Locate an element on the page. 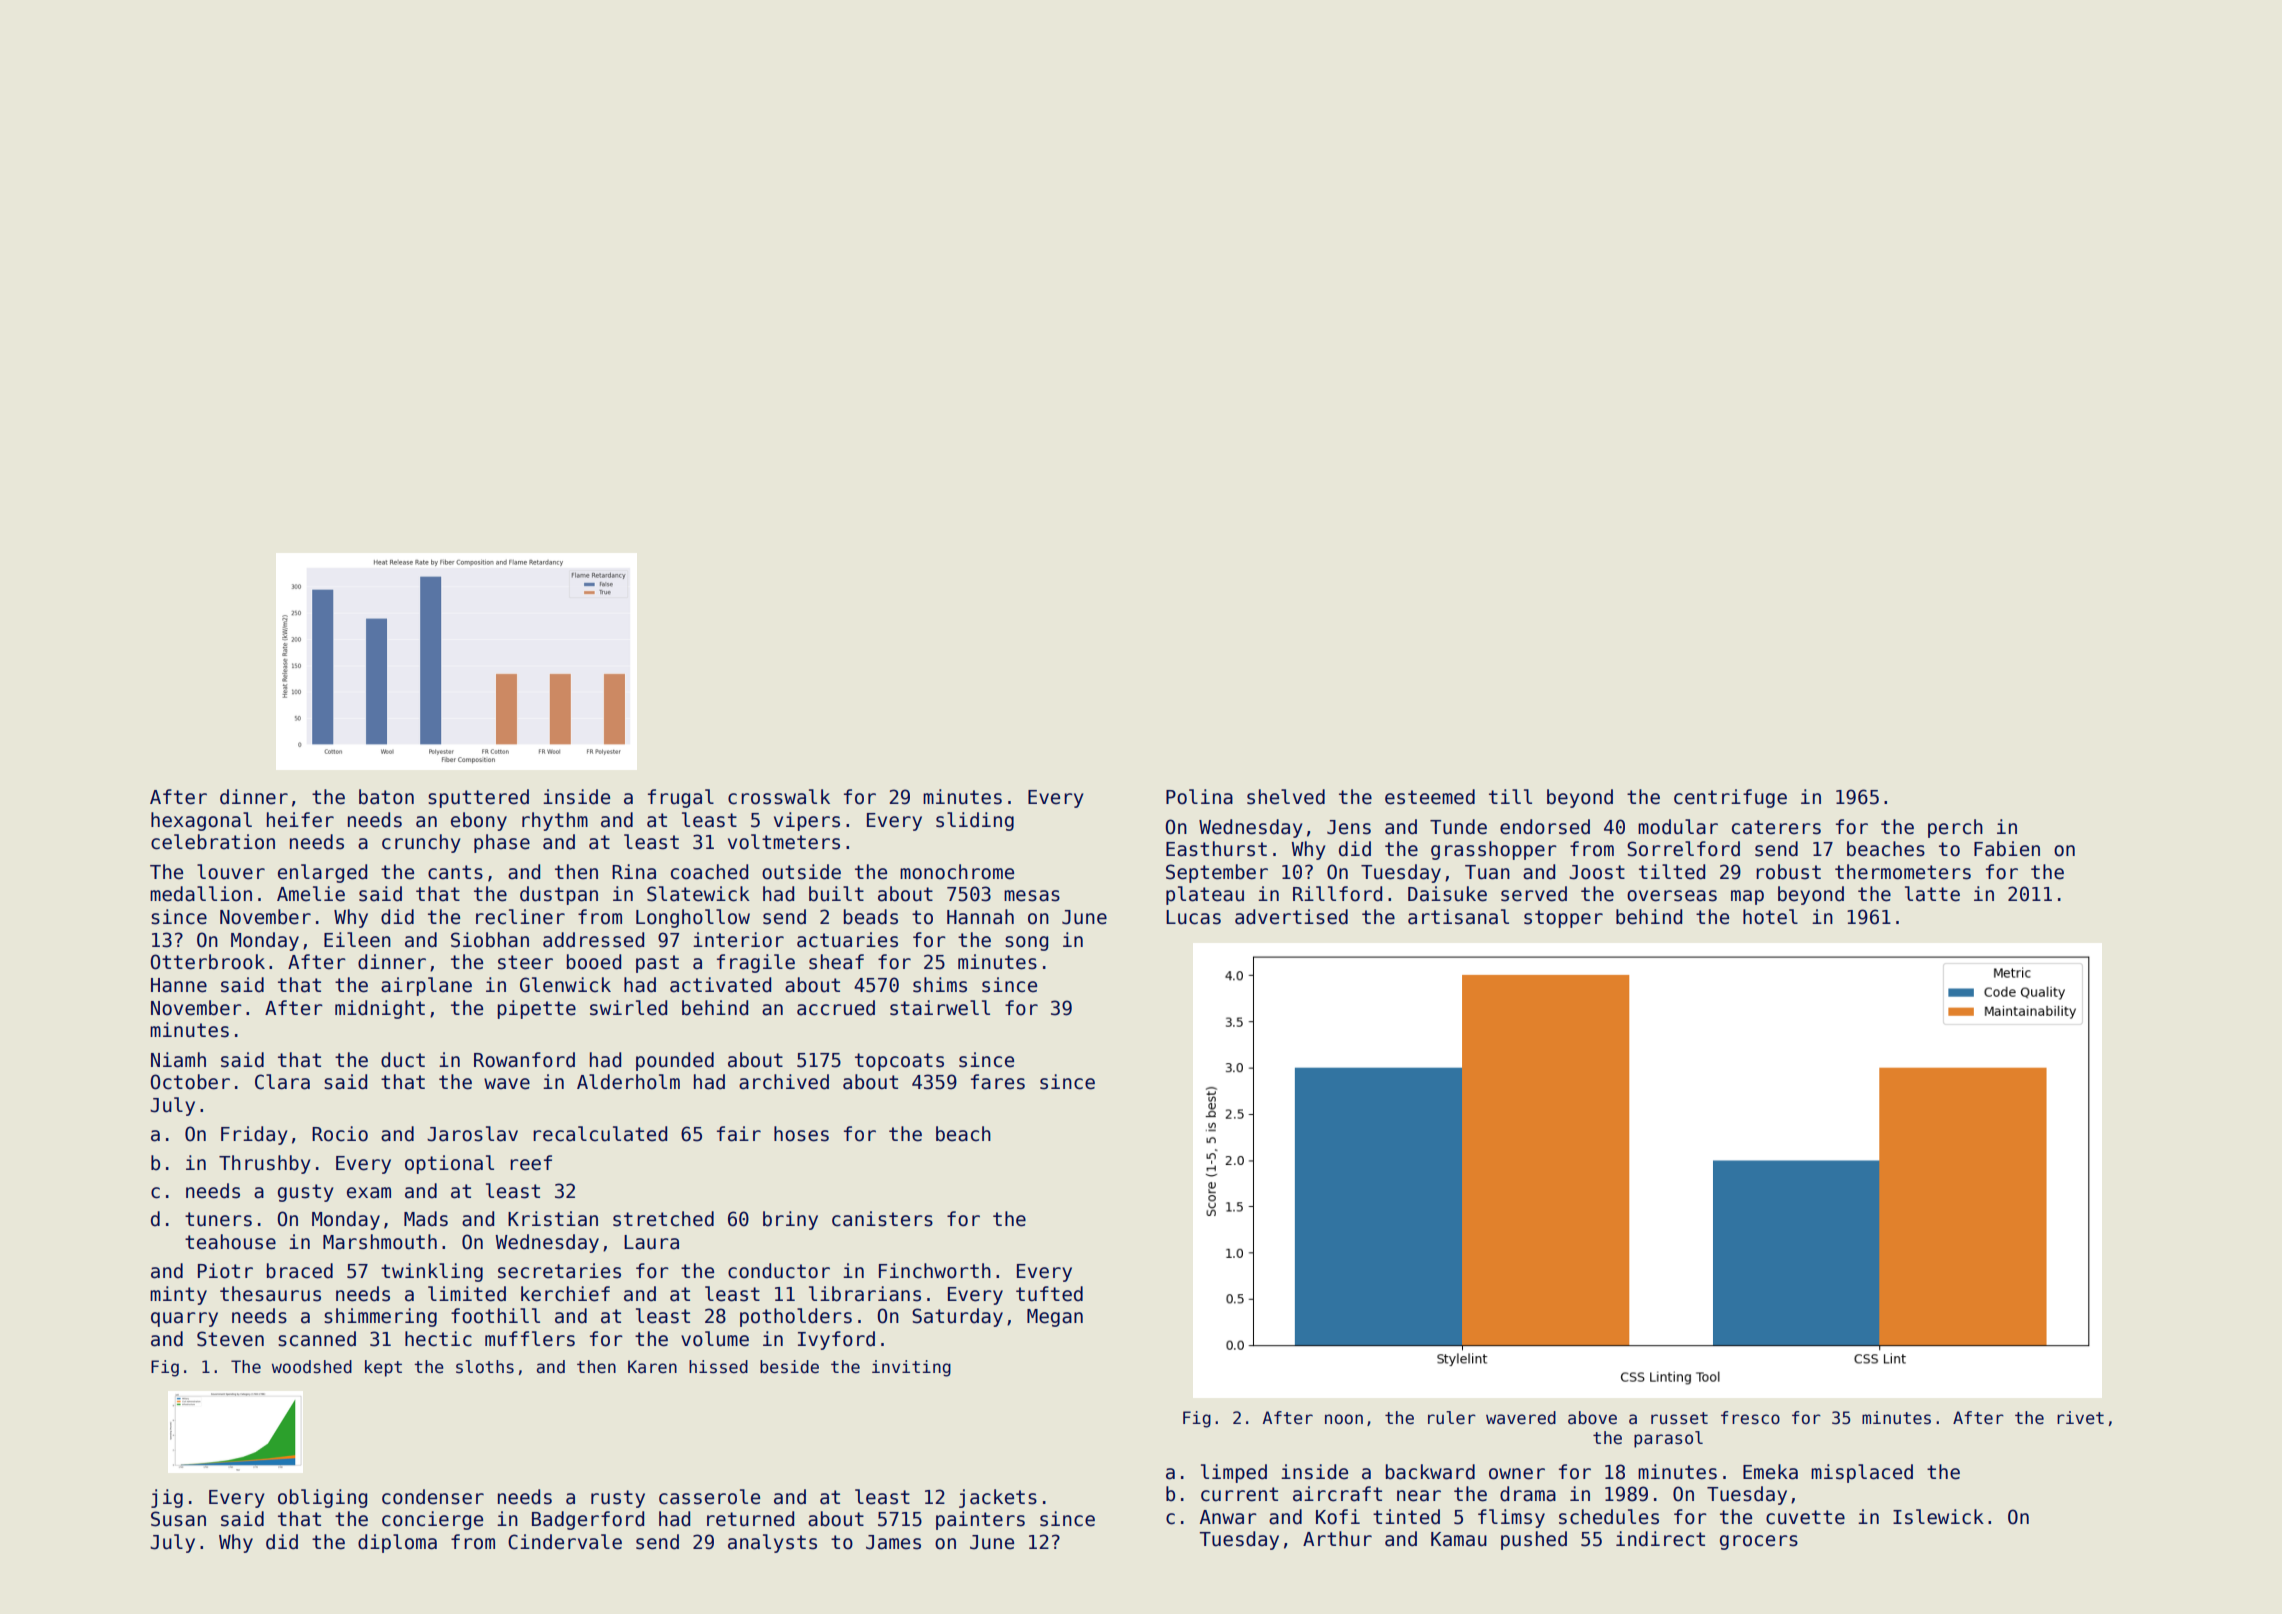 Image resolution: width=2282 pixels, height=1614 pixels. crunchy is located at coordinates (421, 843).
